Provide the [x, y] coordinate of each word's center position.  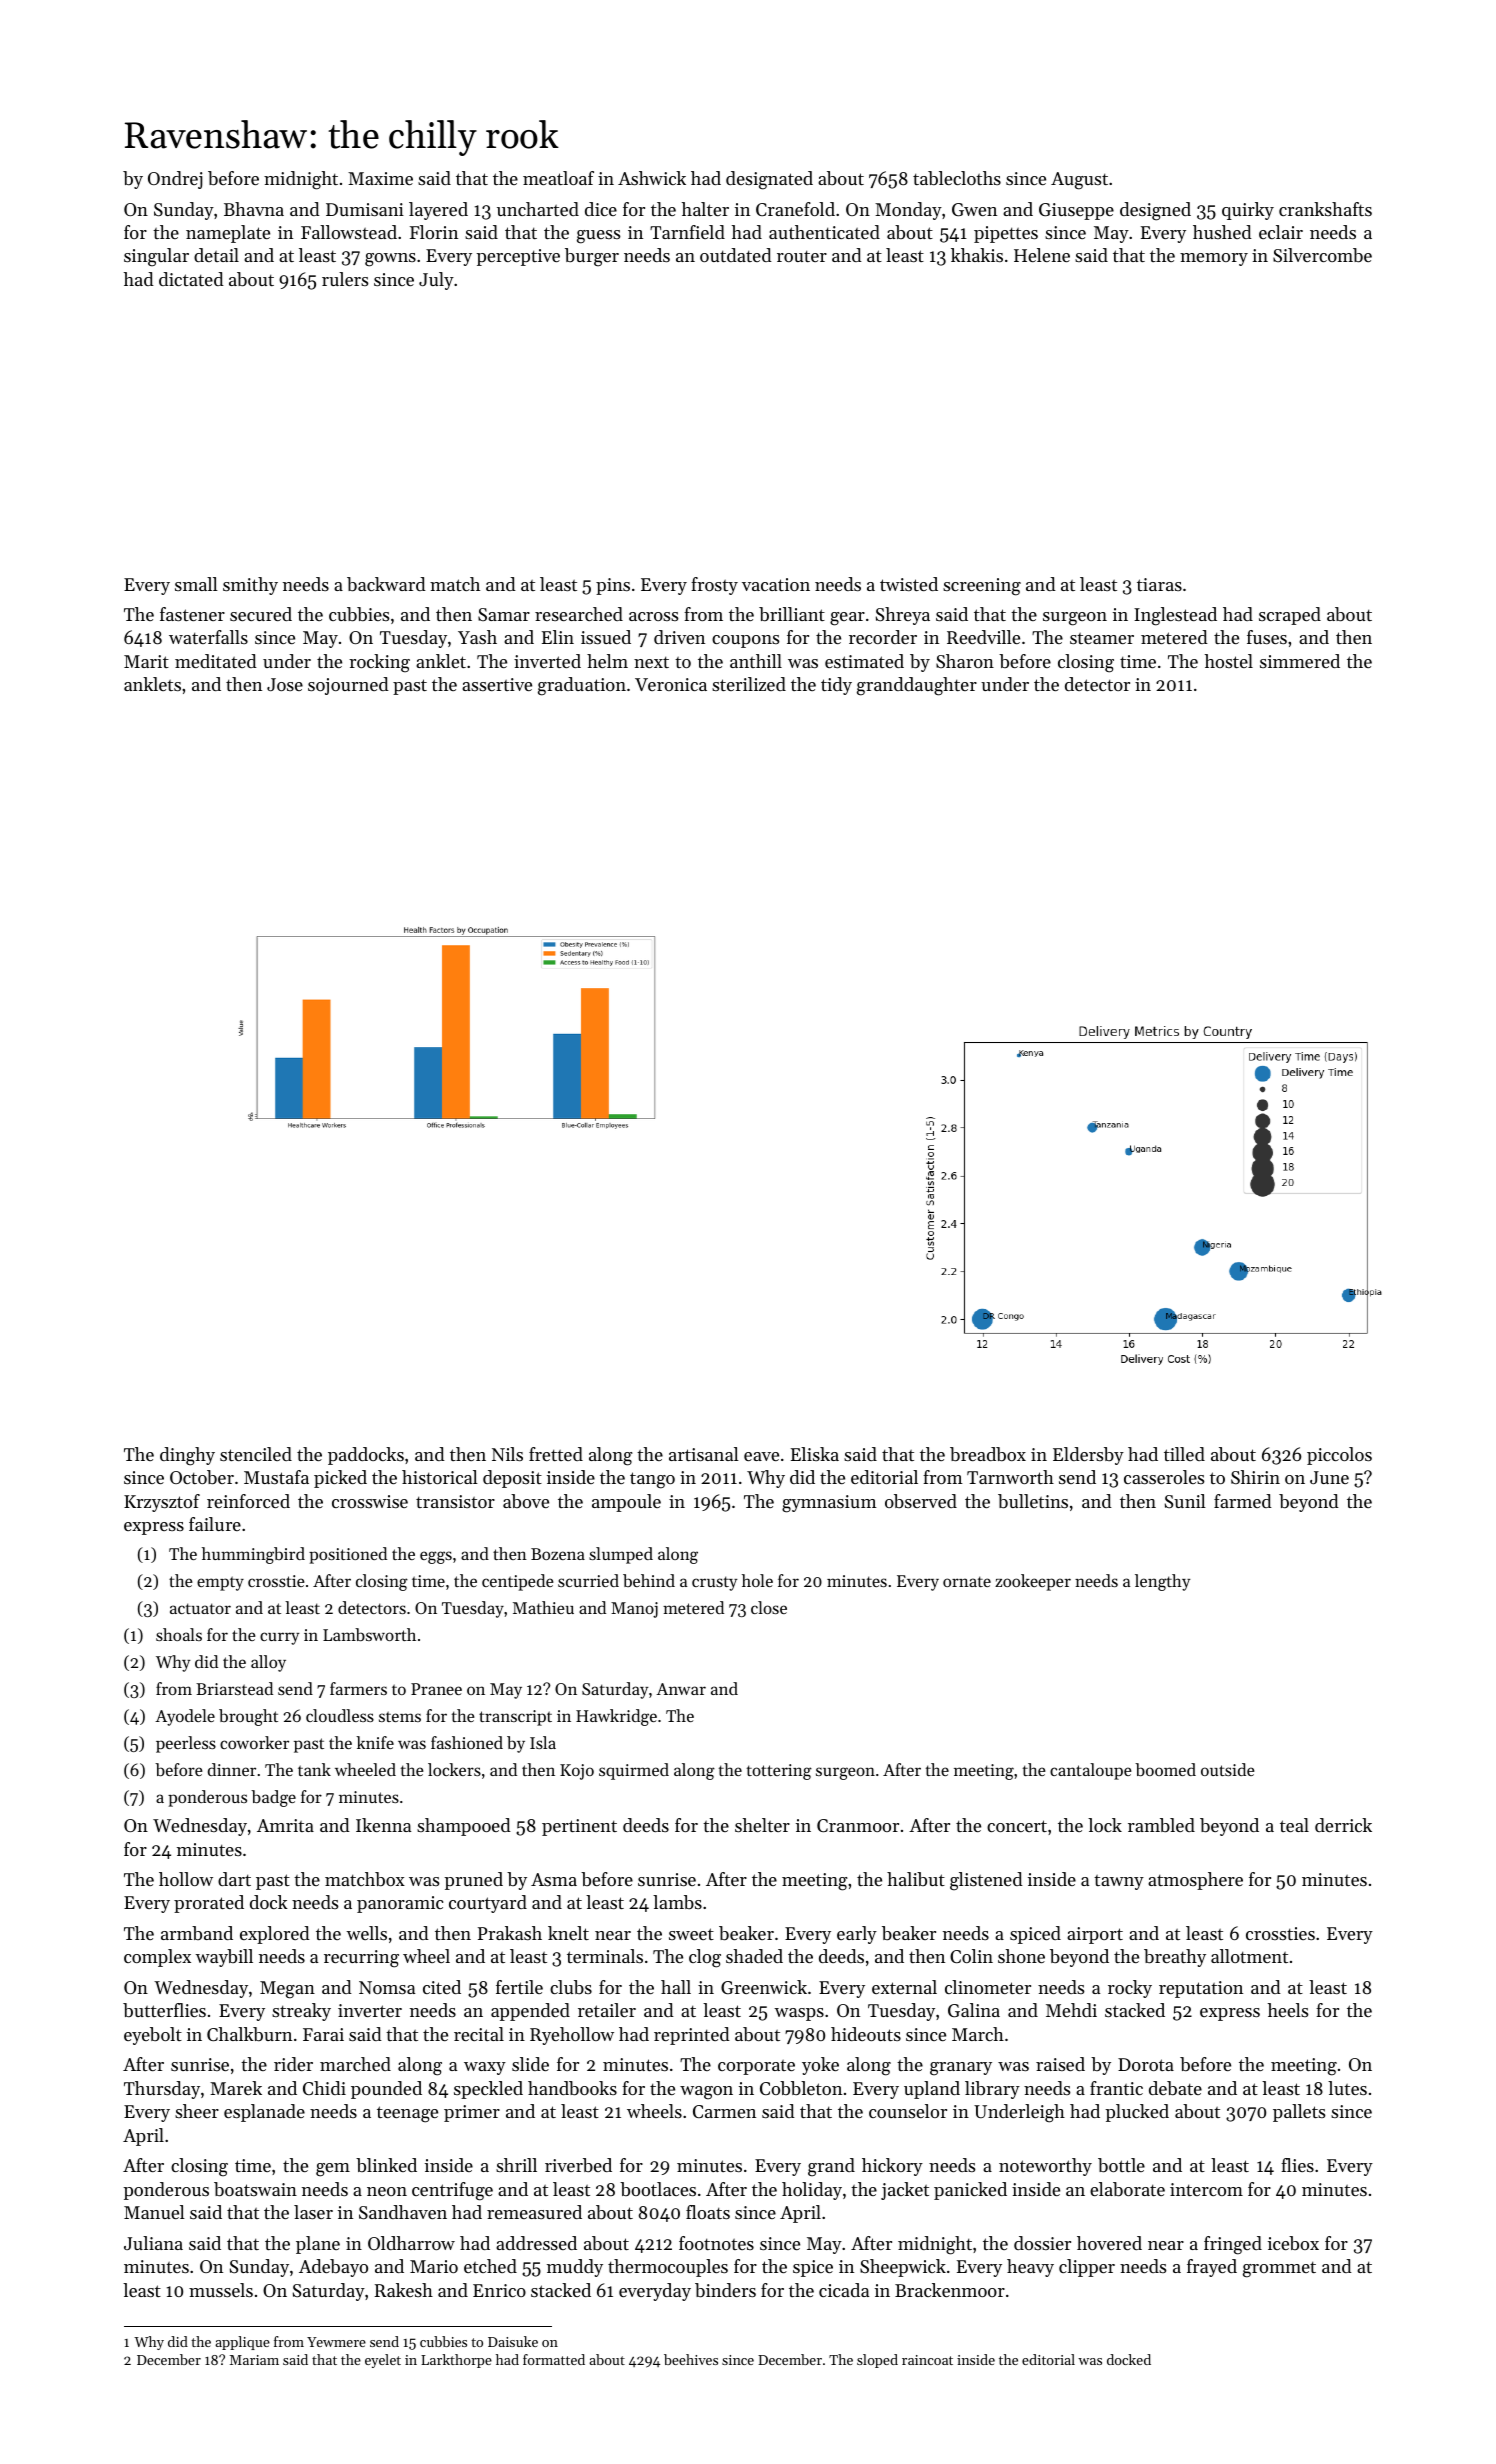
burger [592, 257]
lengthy [1163, 1582]
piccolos [1339, 1456]
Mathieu [543, 1607]
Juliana [153, 2243]
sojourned [348, 686]
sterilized [749, 684]
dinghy [187, 1456]
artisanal [704, 1454]
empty [220, 1583]
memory [1214, 259]
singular [156, 257]
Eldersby [1088, 1456]
